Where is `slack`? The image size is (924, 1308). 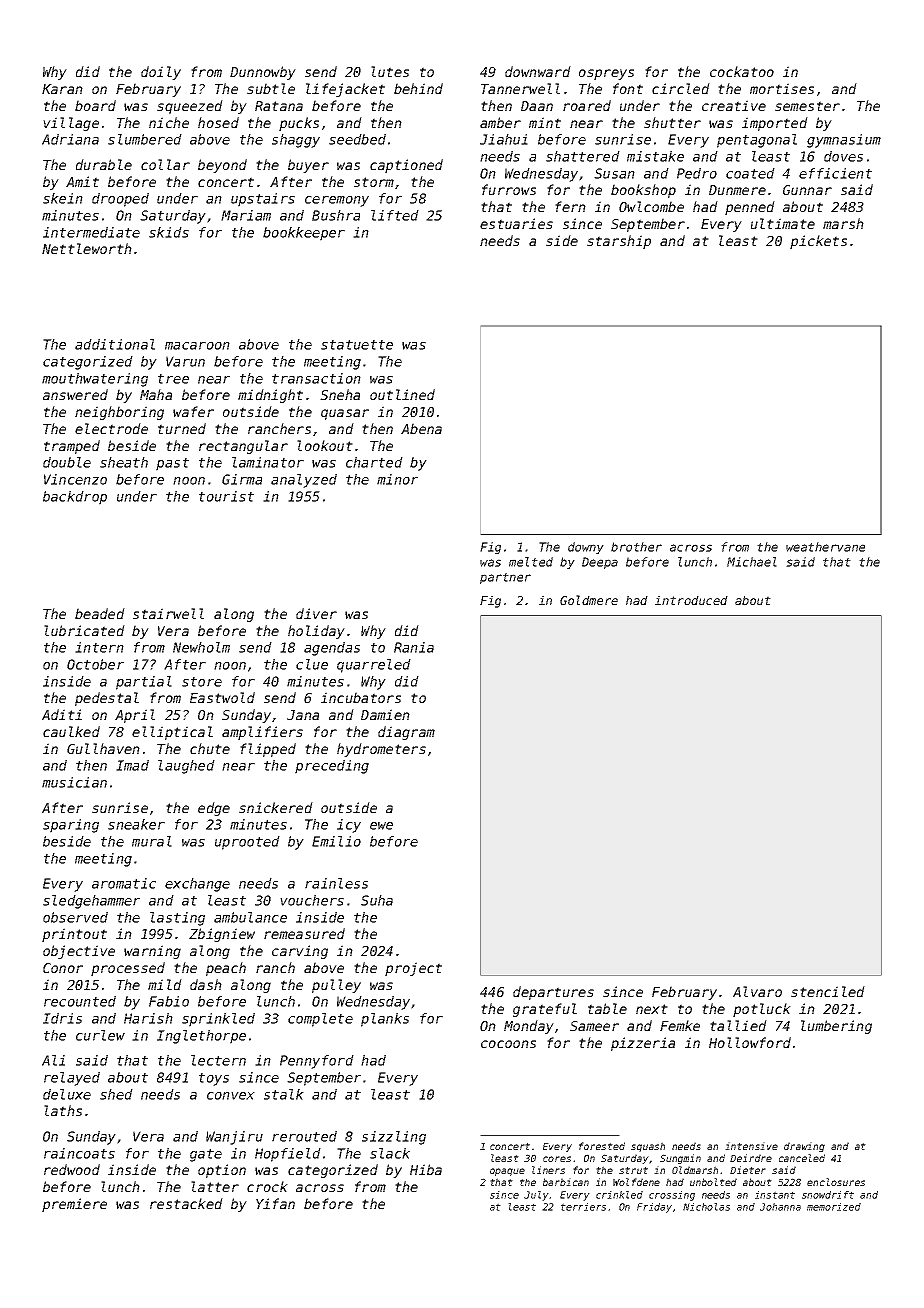
slack is located at coordinates (390, 1153).
